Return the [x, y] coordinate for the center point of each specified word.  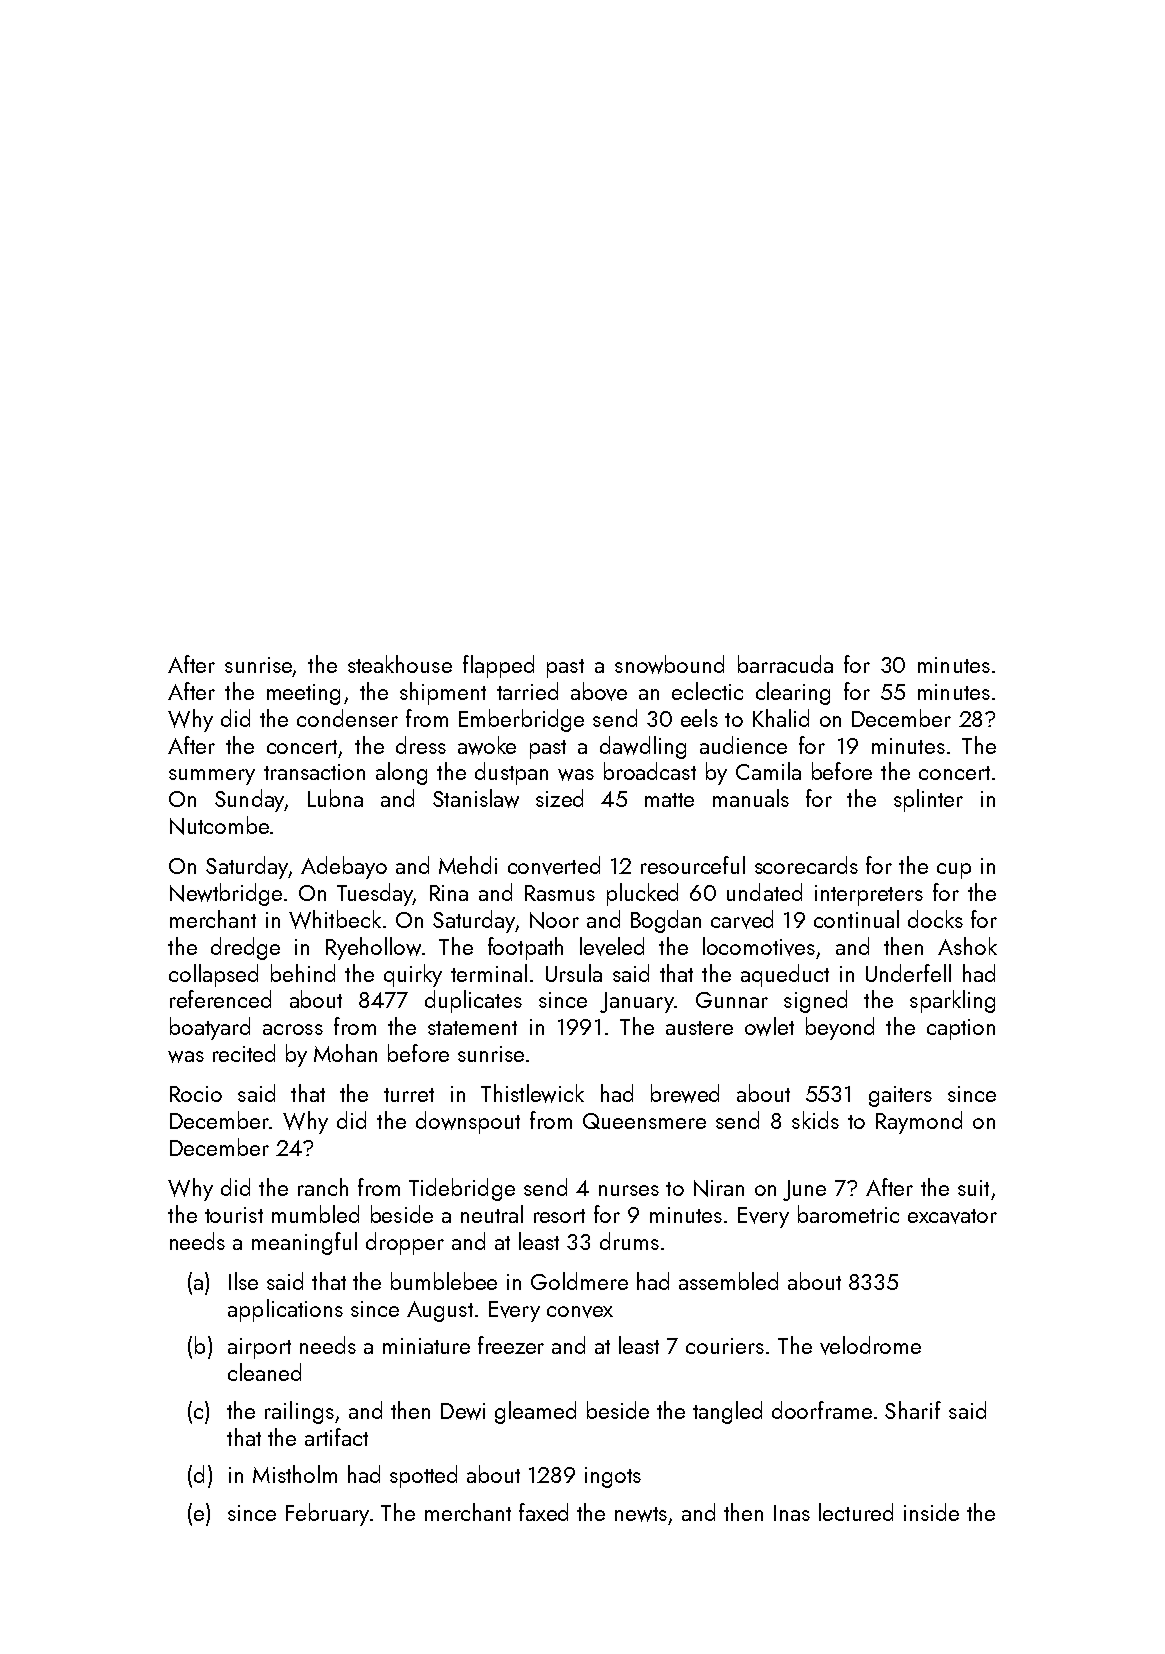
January [637, 1002]
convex [580, 1312]
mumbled [315, 1214]
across [293, 1029]
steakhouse [400, 664]
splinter [928, 800]
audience [743, 745]
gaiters [900, 1096]
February [327, 1514]
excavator [952, 1216]
